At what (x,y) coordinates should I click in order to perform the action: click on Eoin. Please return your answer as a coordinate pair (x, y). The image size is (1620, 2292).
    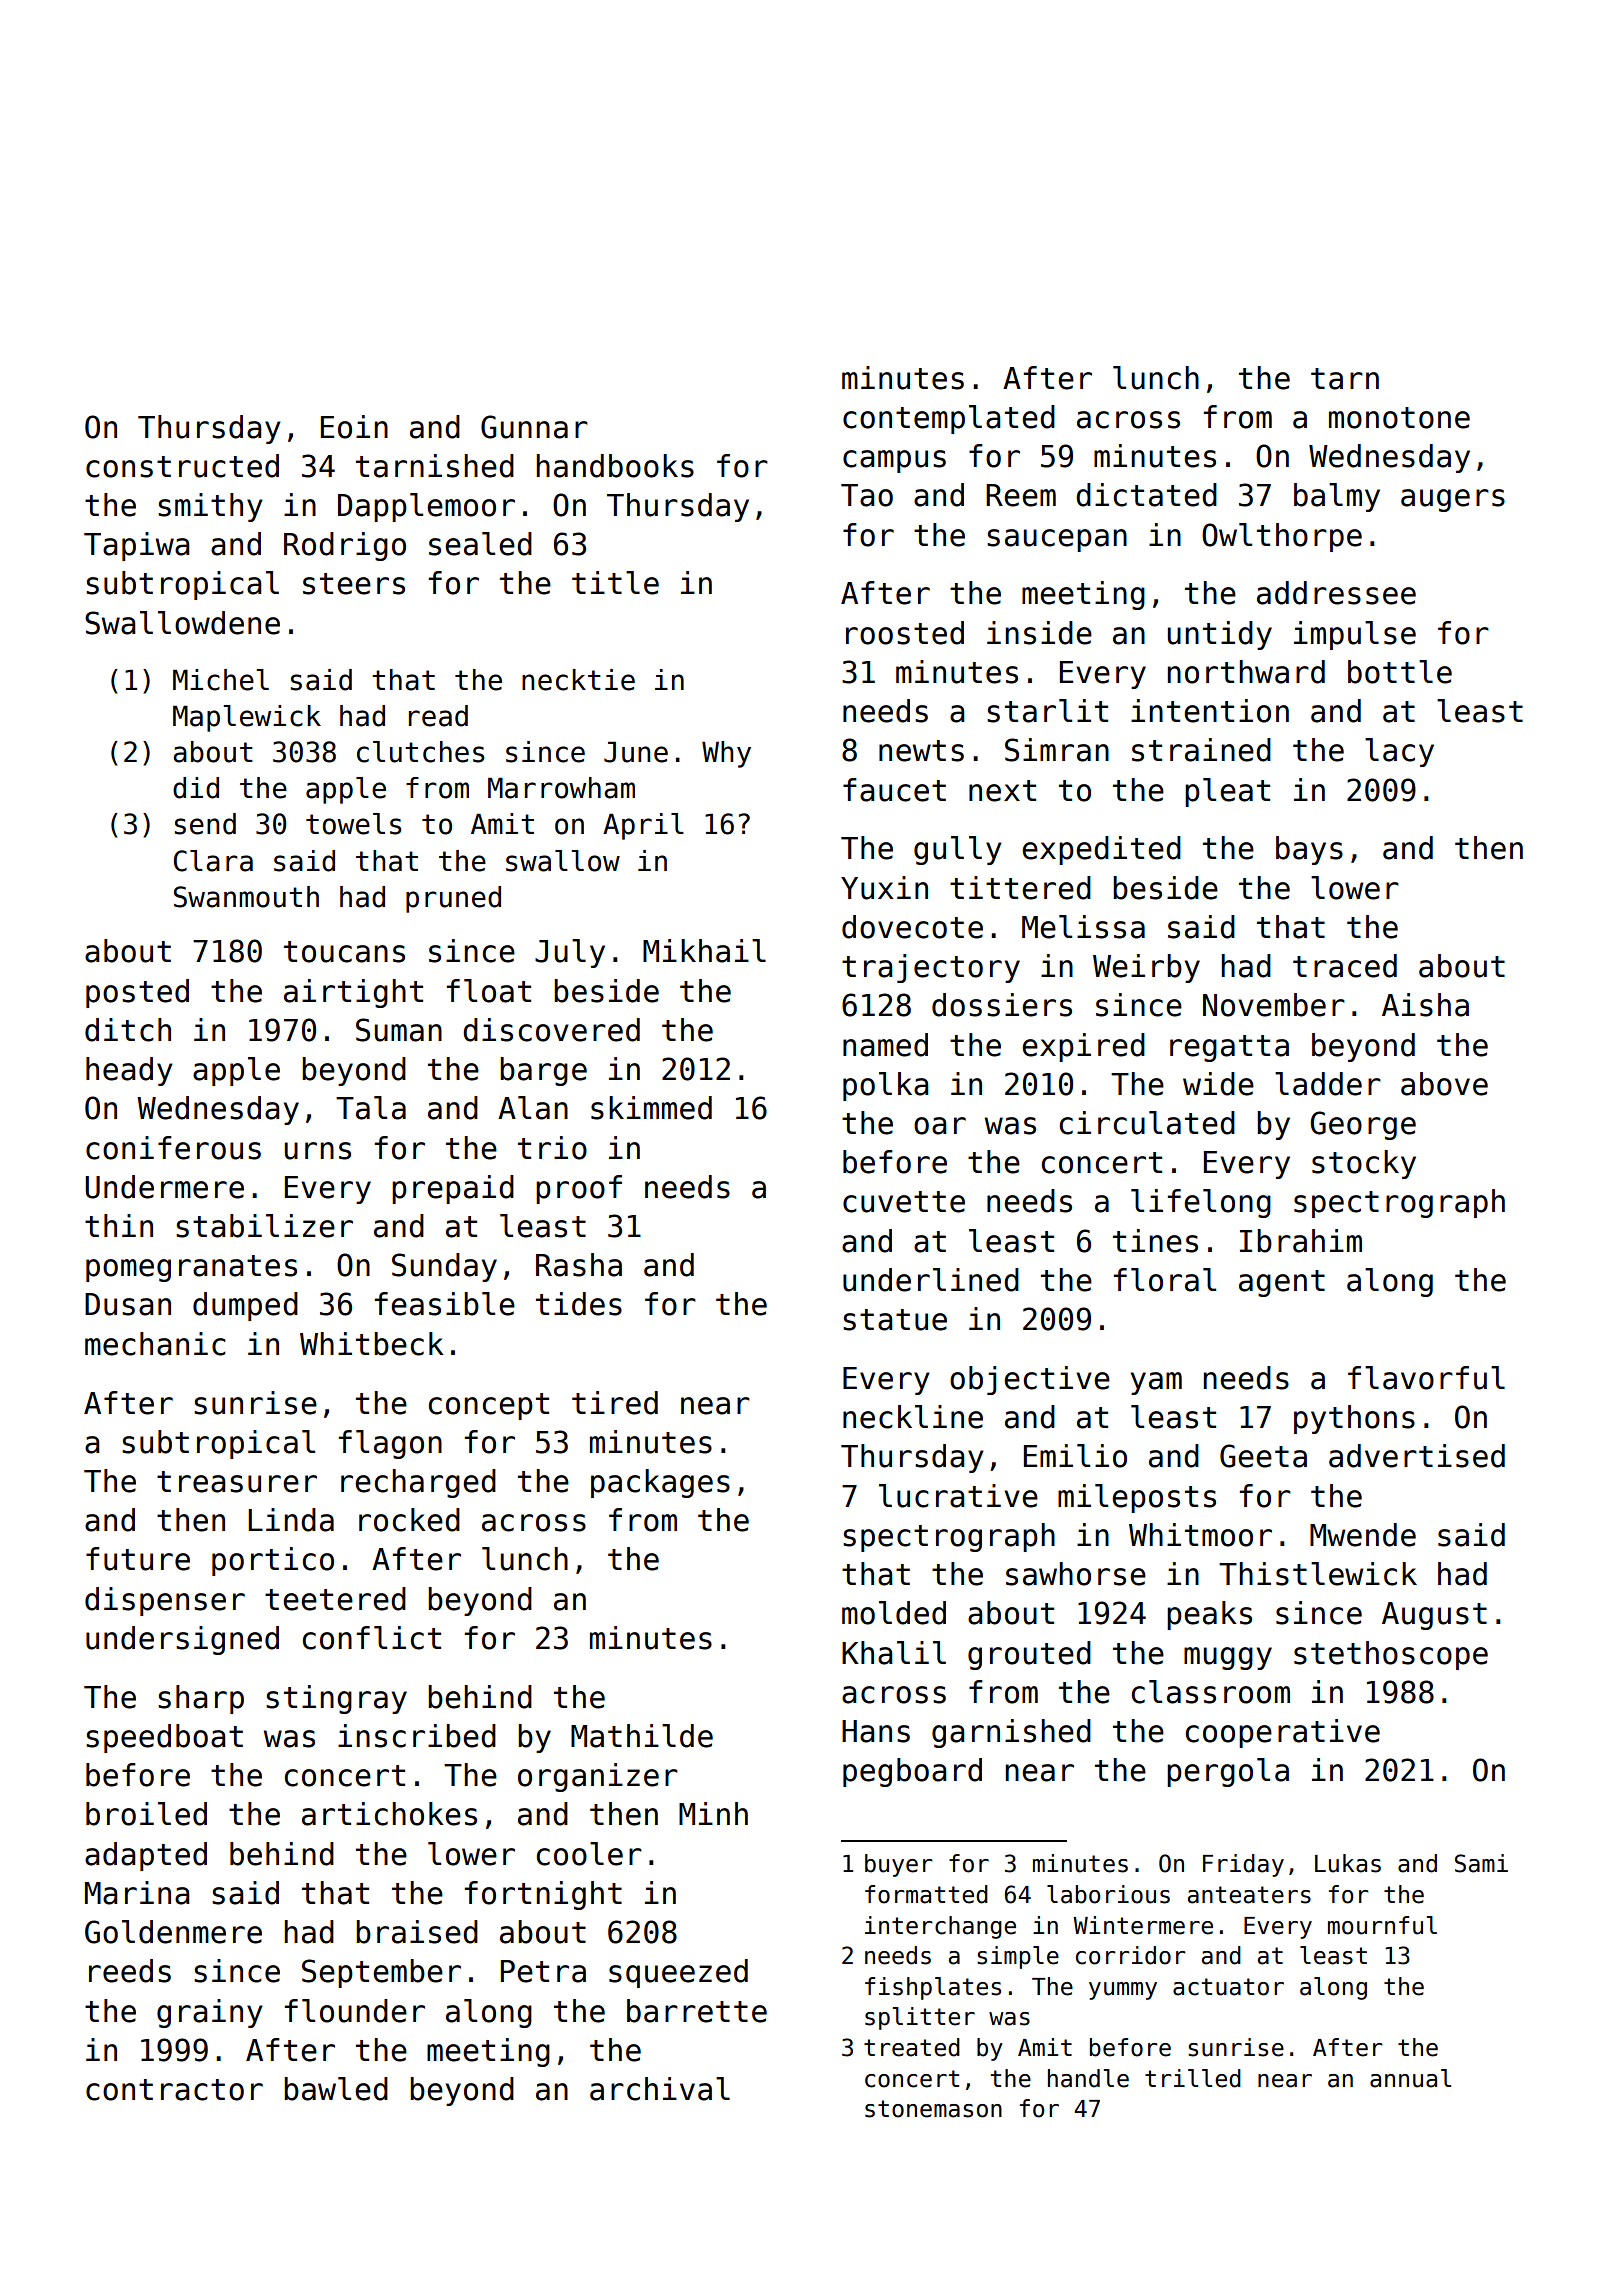
    Looking at the image, I should click on (354, 427).
